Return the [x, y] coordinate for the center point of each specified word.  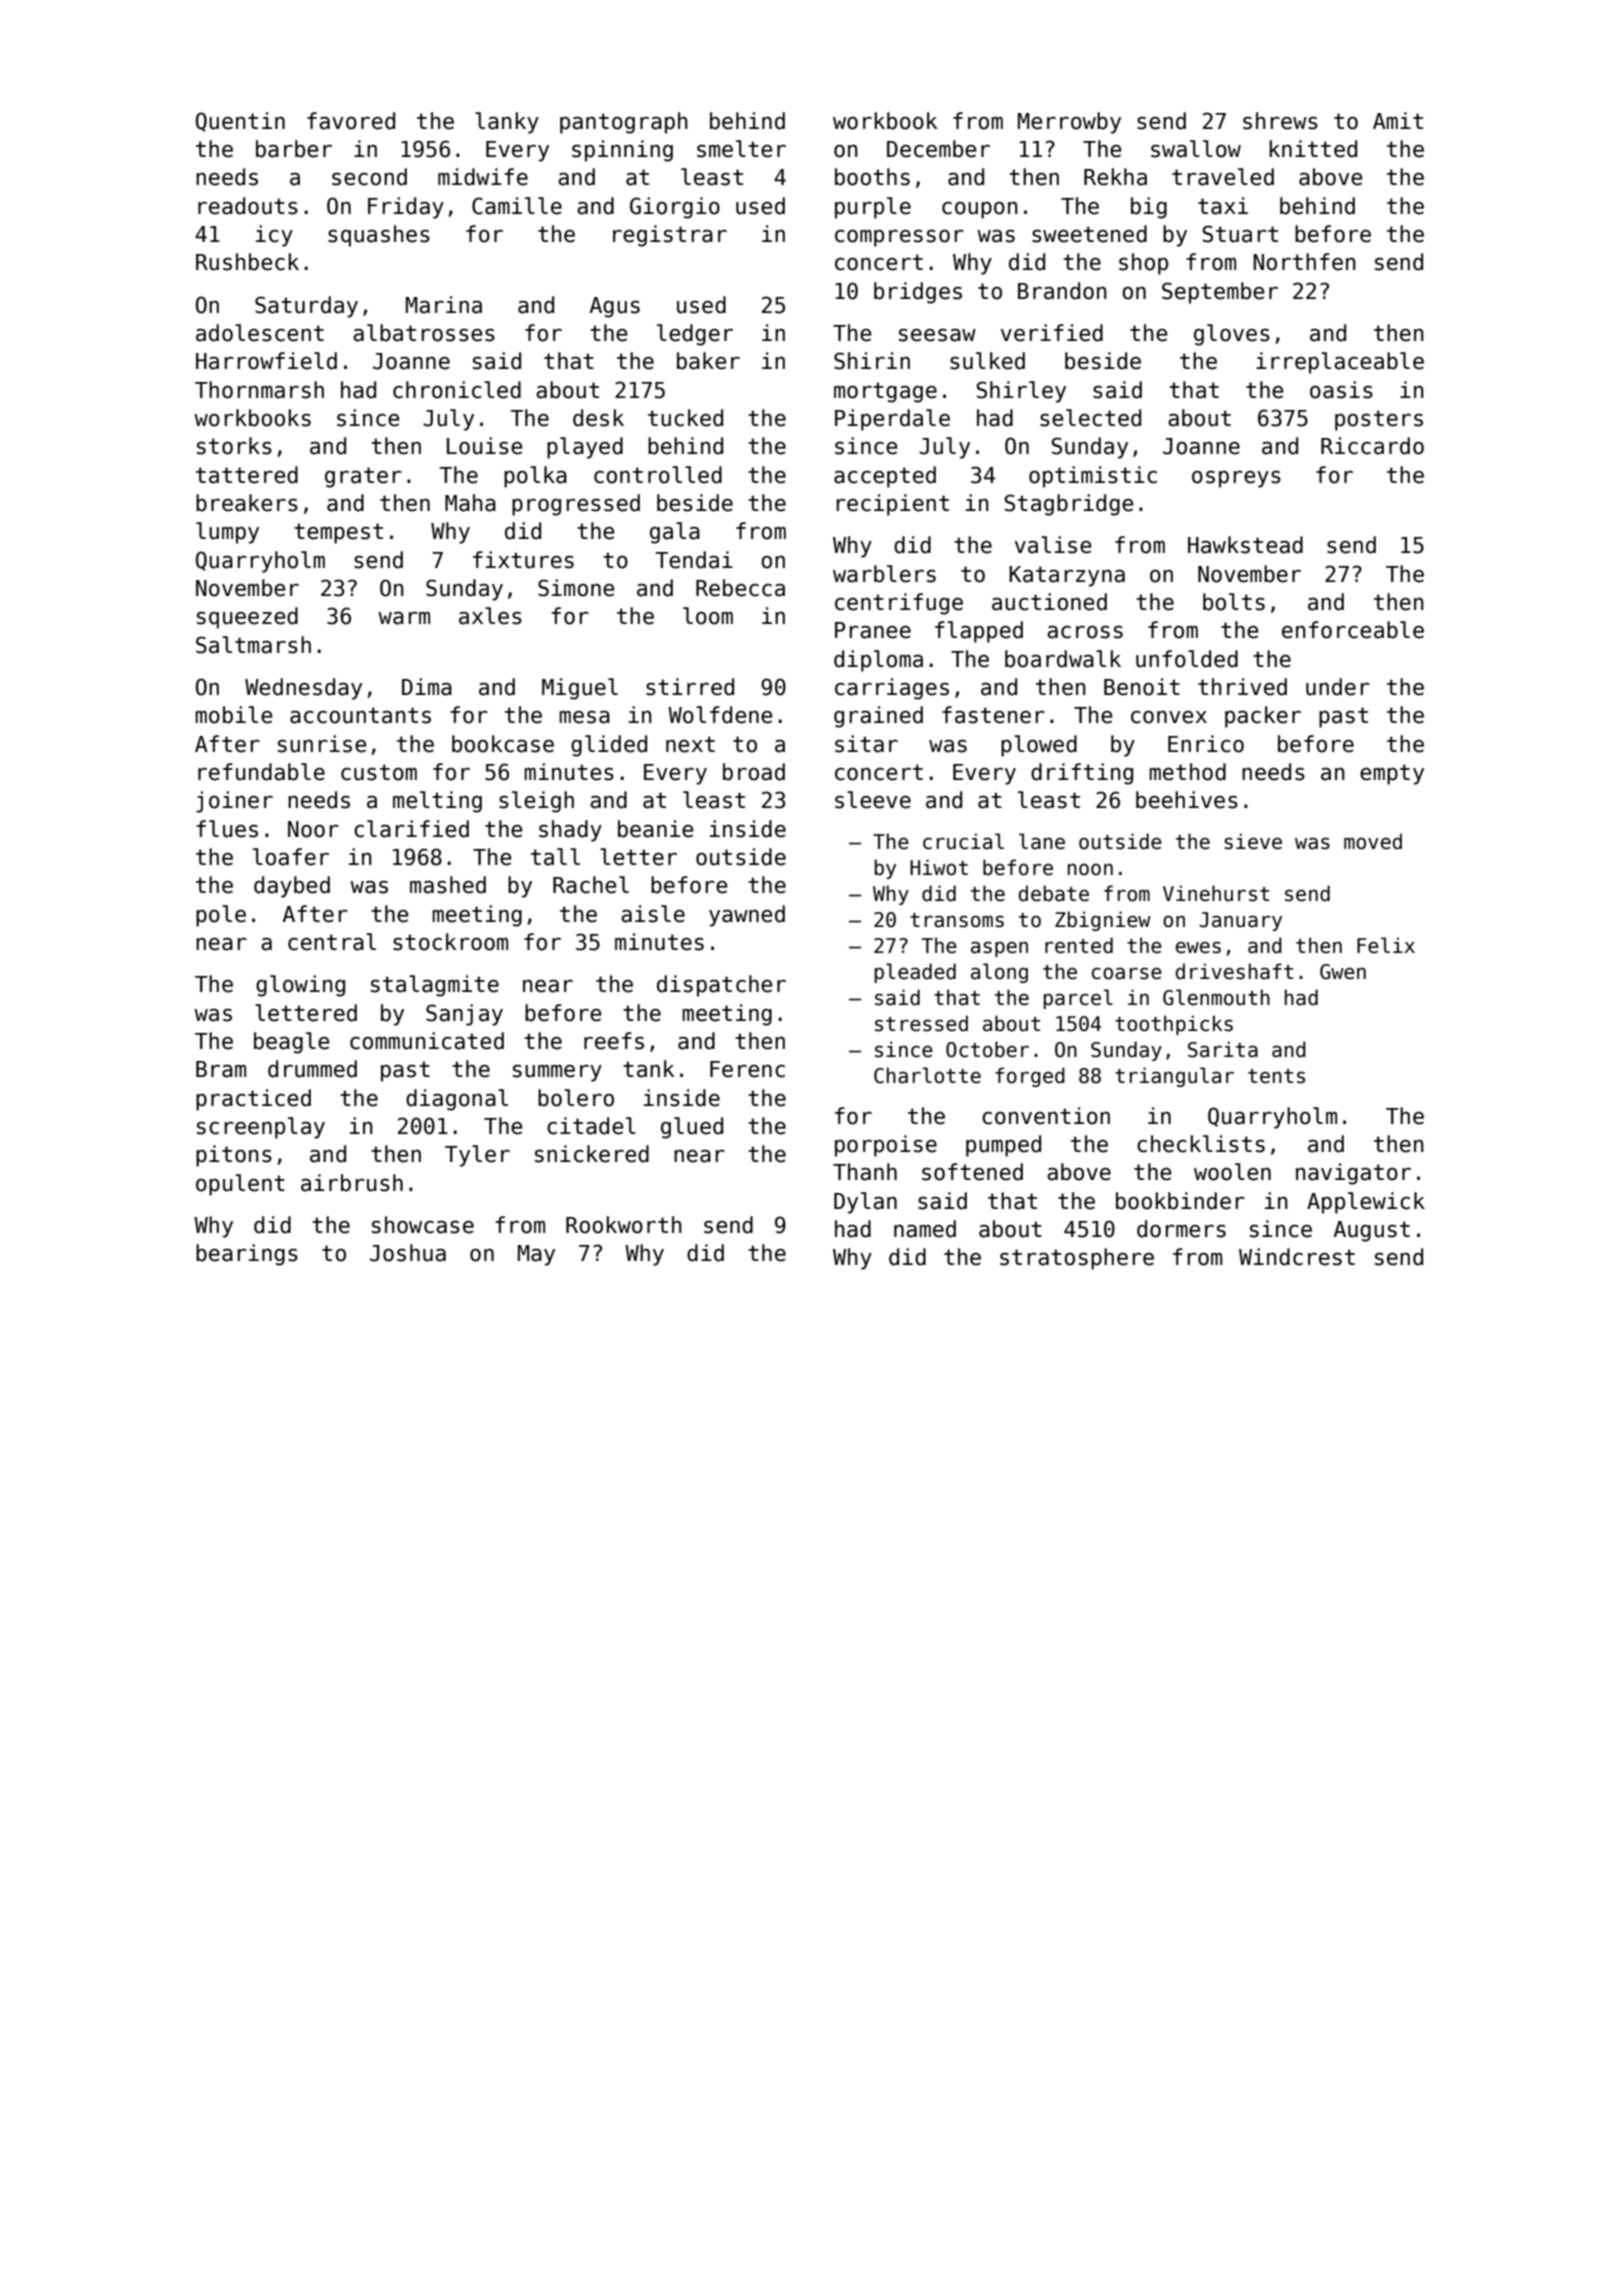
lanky [507, 123]
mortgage [885, 392]
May [536, 1255]
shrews [1280, 121]
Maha [470, 503]
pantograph [624, 123]
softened [972, 1172]
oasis [1341, 390]
